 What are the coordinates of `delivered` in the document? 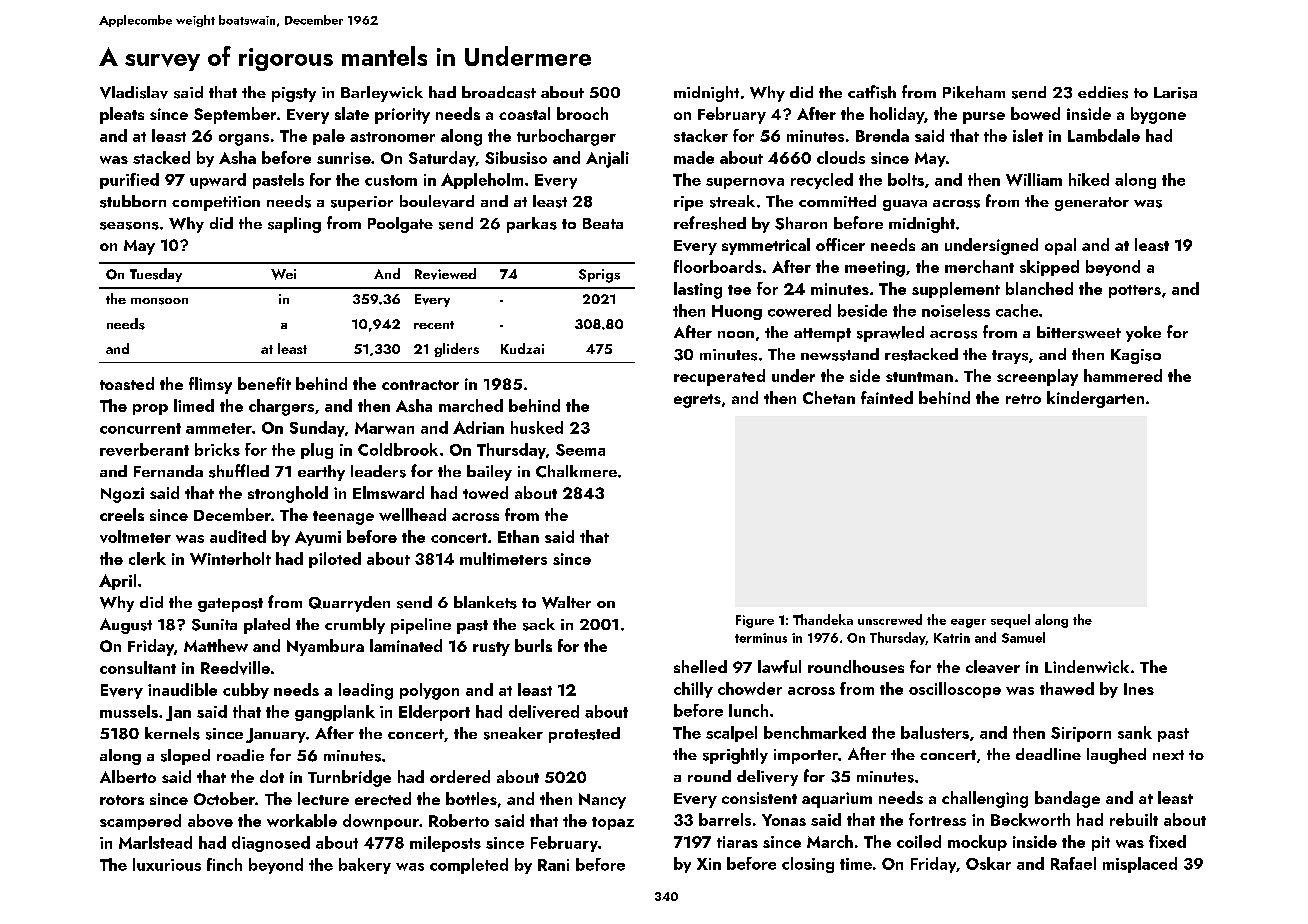 It's located at (544, 711).
